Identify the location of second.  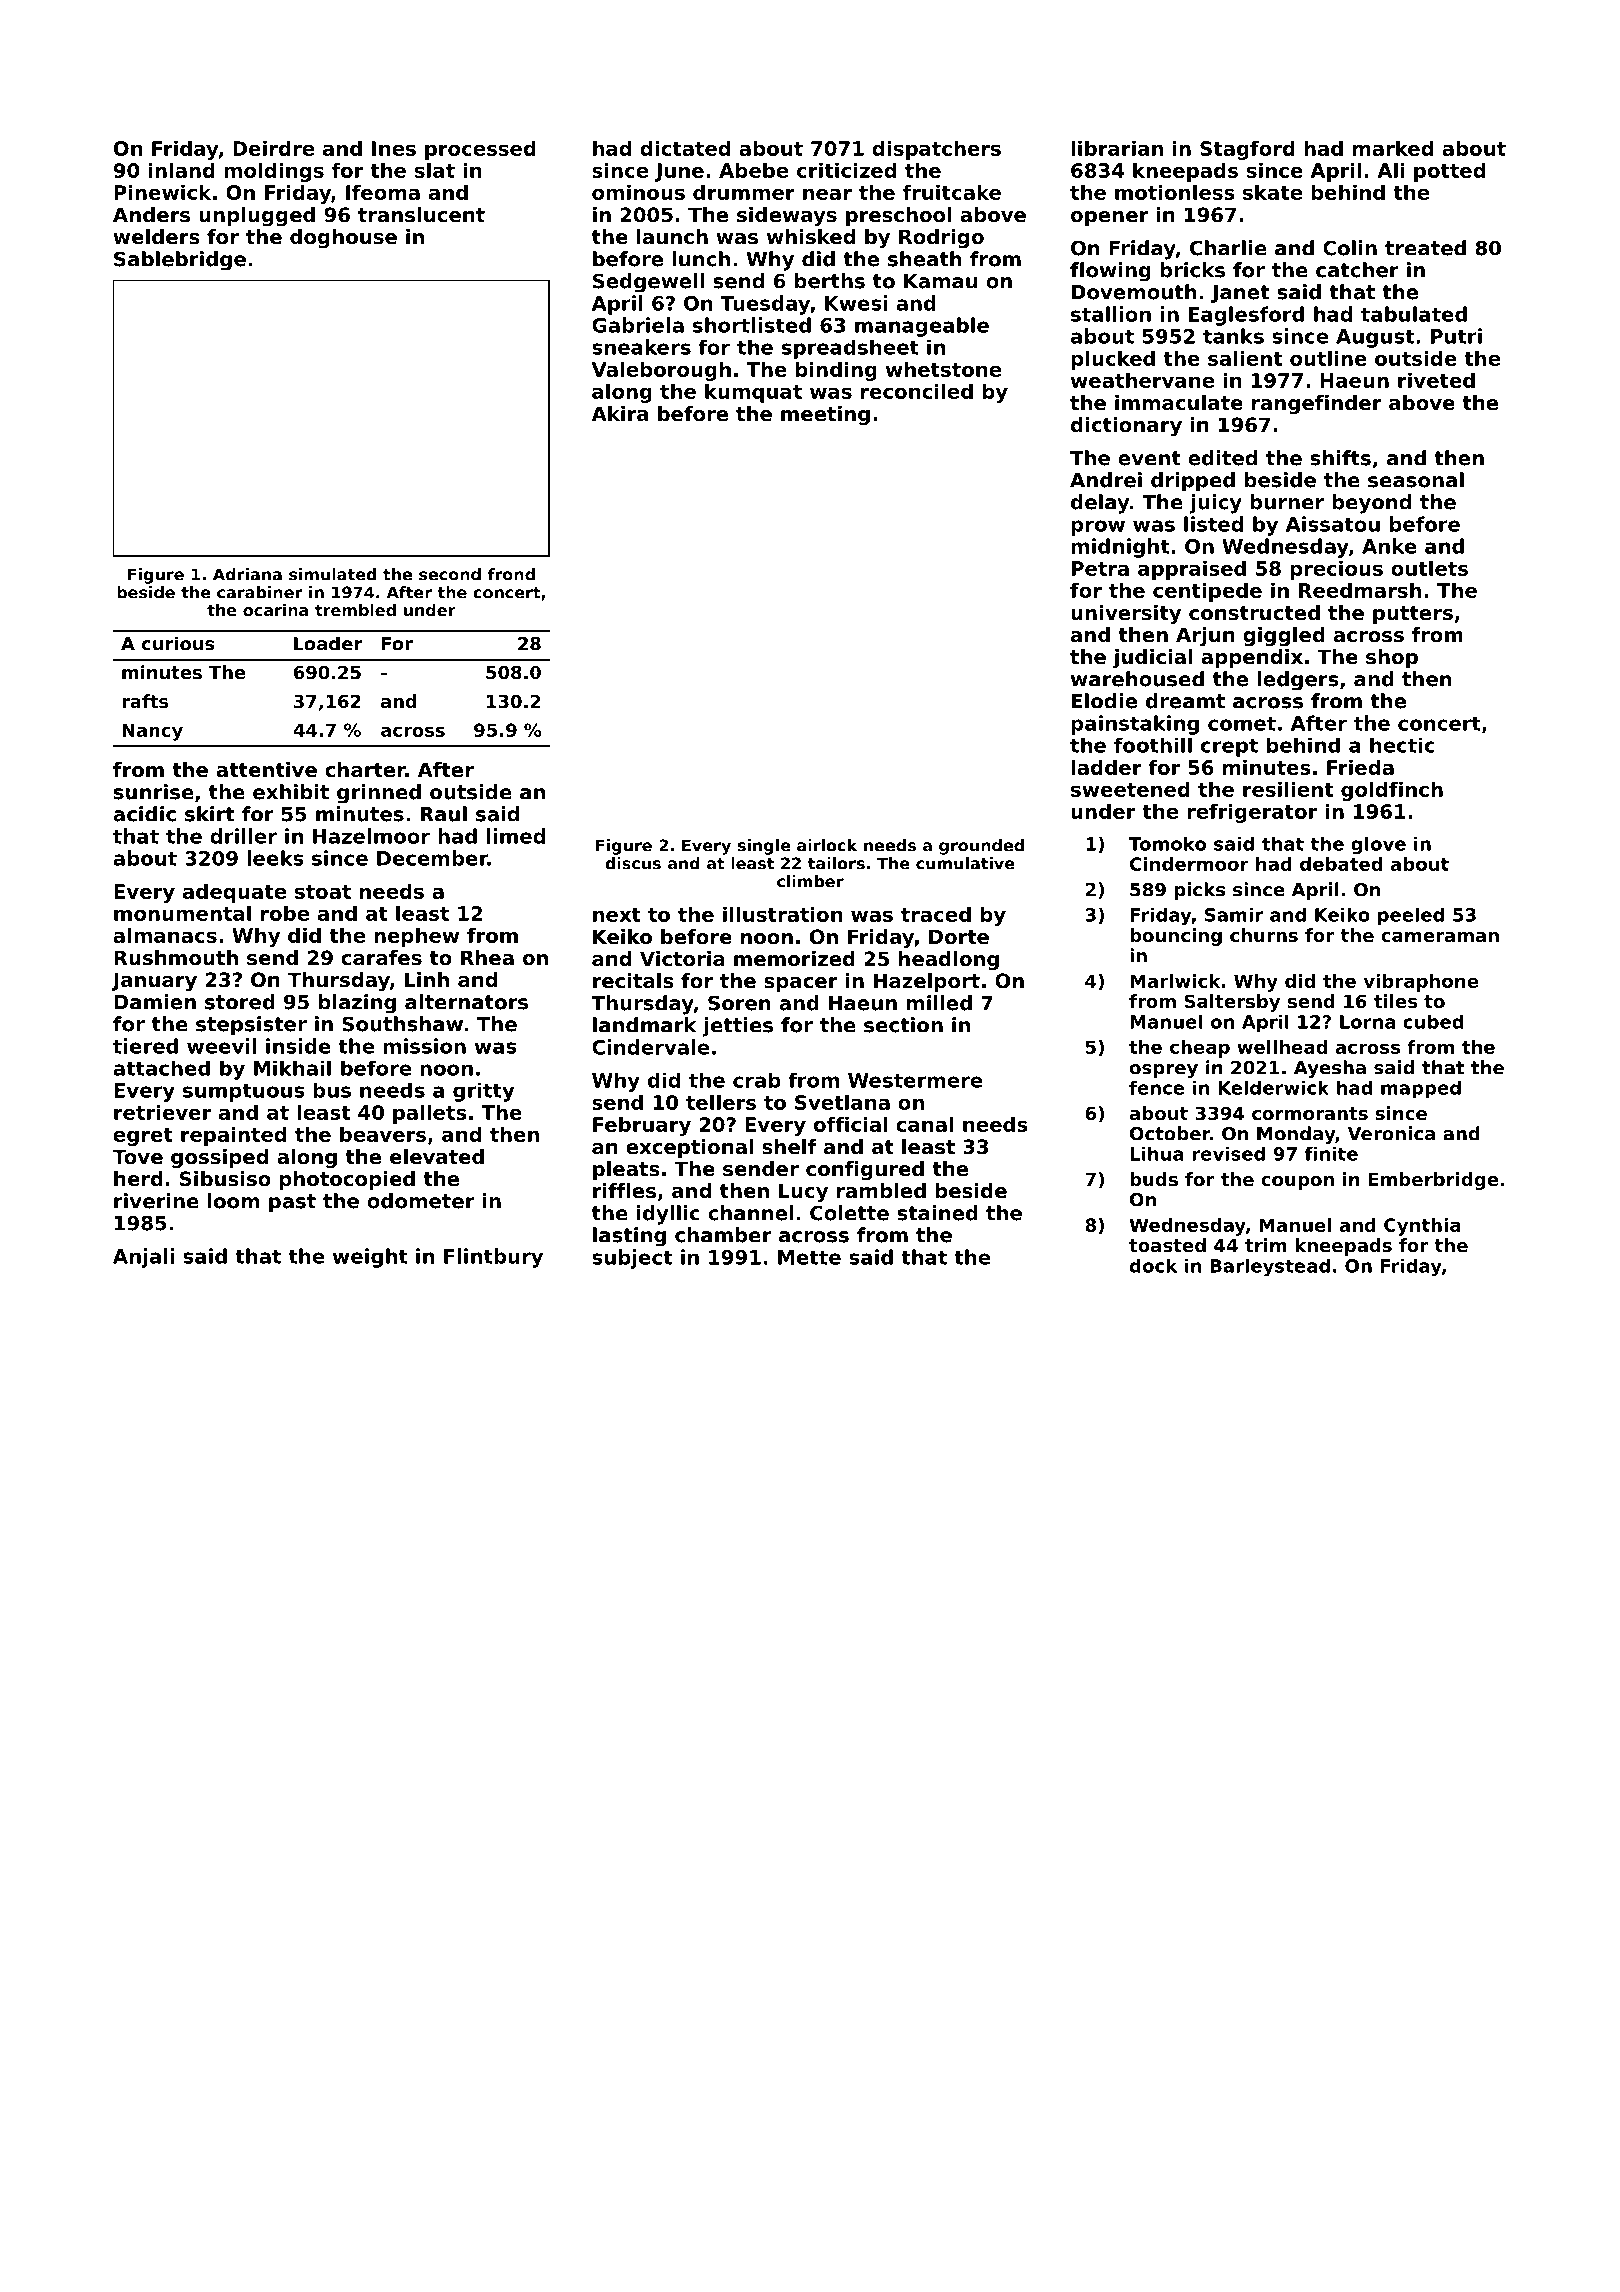
(450, 574).
